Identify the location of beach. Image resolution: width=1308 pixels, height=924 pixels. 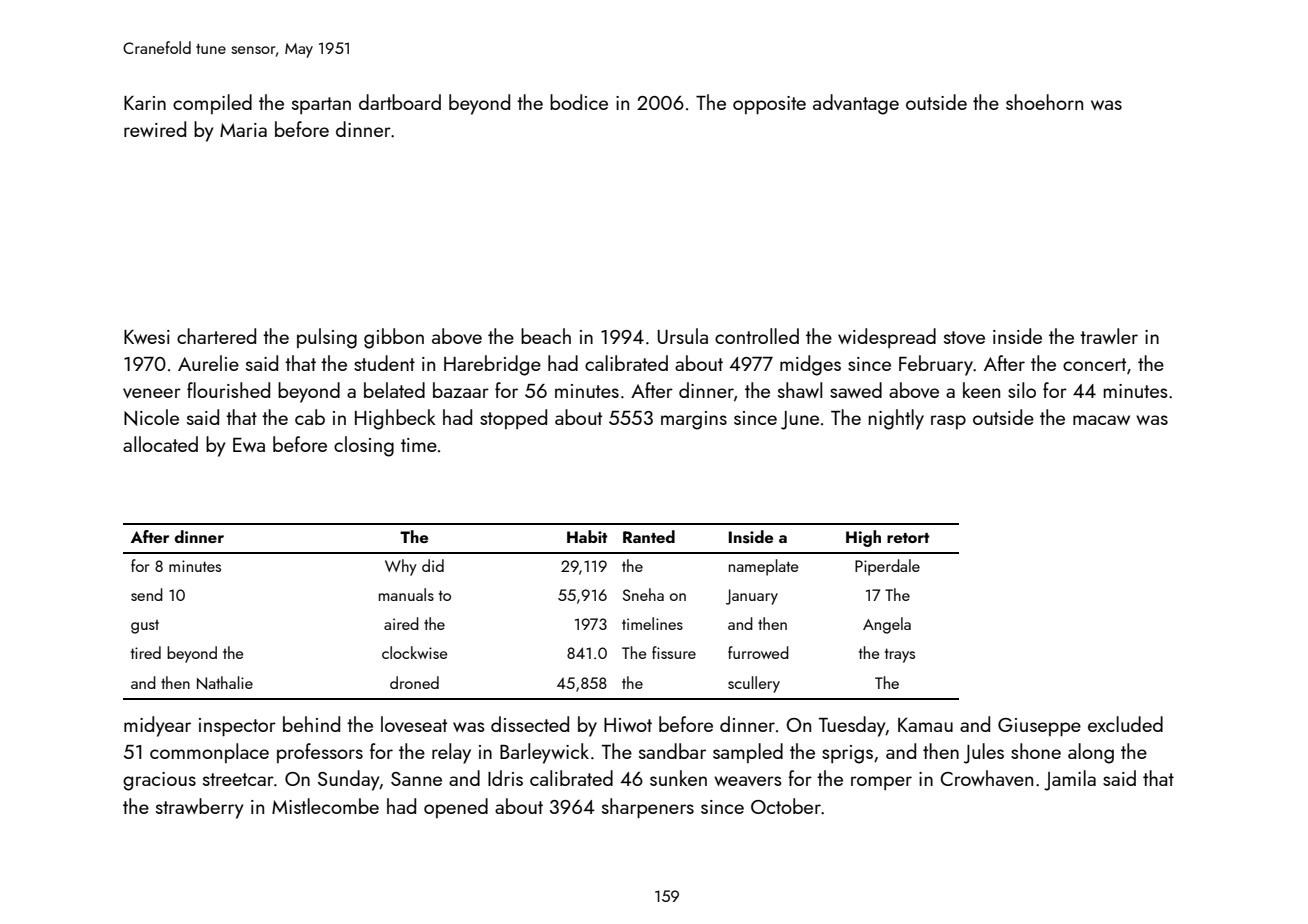
(546, 336).
